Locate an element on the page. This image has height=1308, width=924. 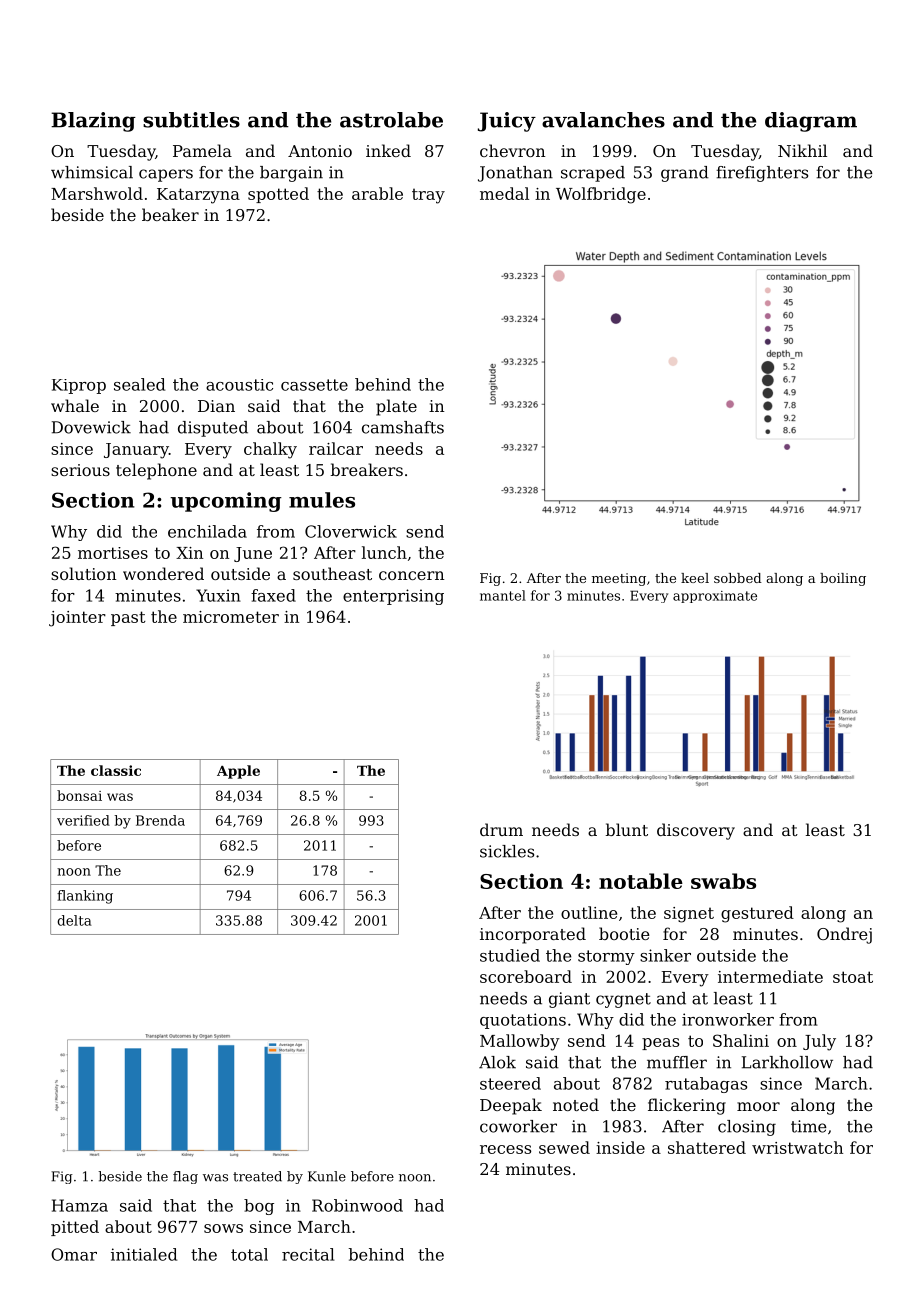
initialed is located at coordinates (144, 1254).
